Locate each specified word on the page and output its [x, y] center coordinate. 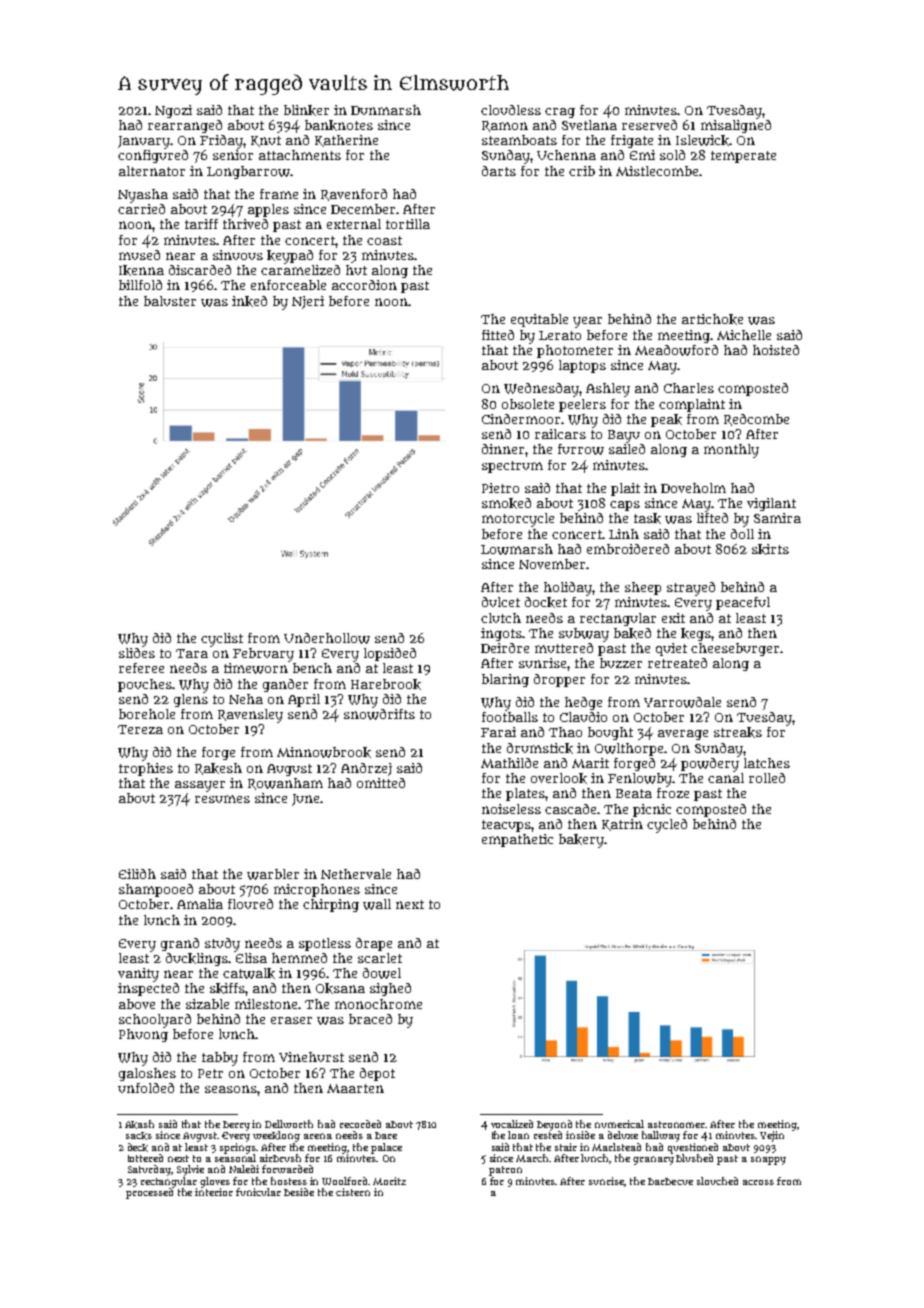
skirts [770, 549]
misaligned [736, 126]
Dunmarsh [386, 110]
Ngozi [173, 111]
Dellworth [289, 1124]
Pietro [500, 488]
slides [137, 653]
